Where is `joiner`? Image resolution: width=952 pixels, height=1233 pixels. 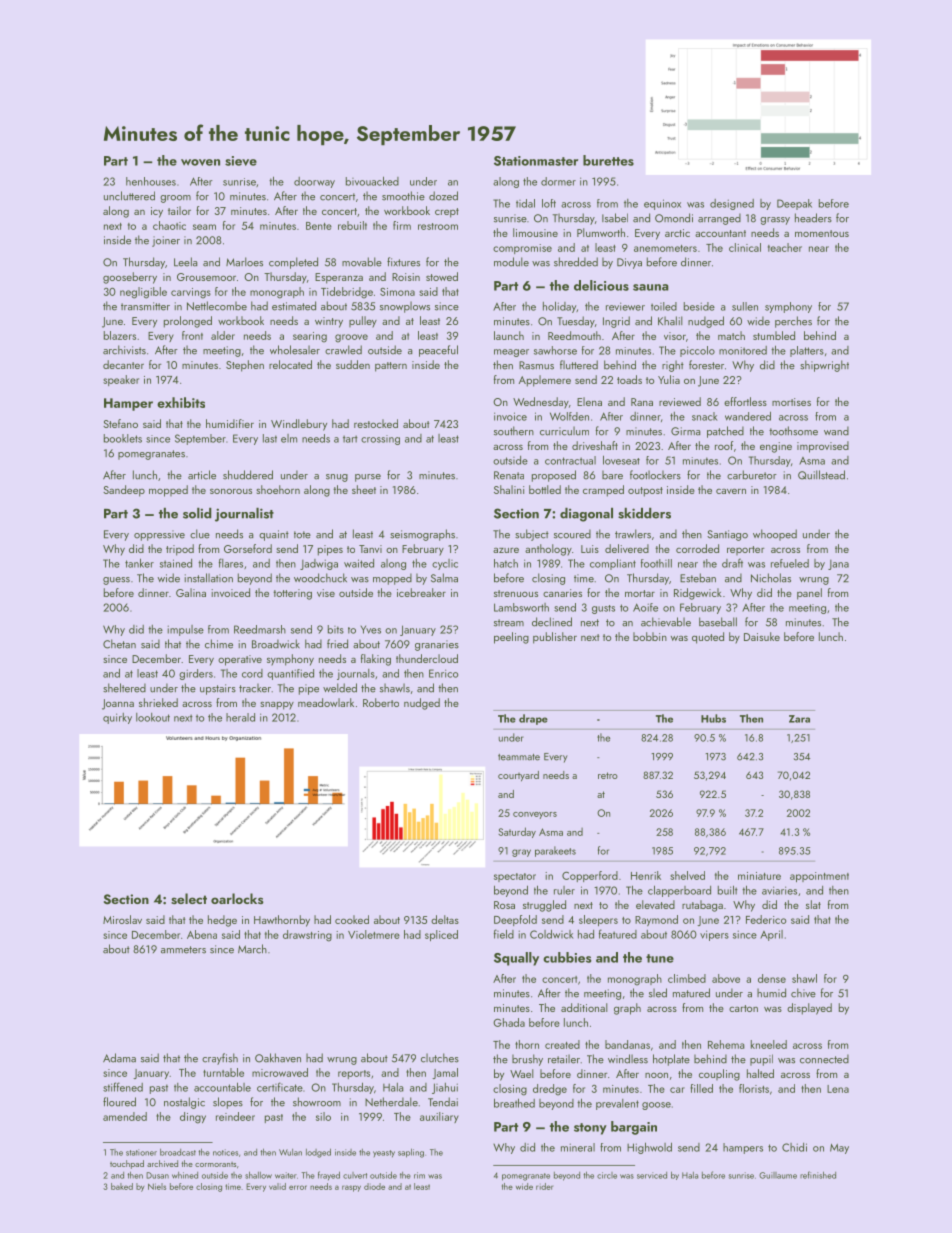 joiner is located at coordinates (166, 241).
